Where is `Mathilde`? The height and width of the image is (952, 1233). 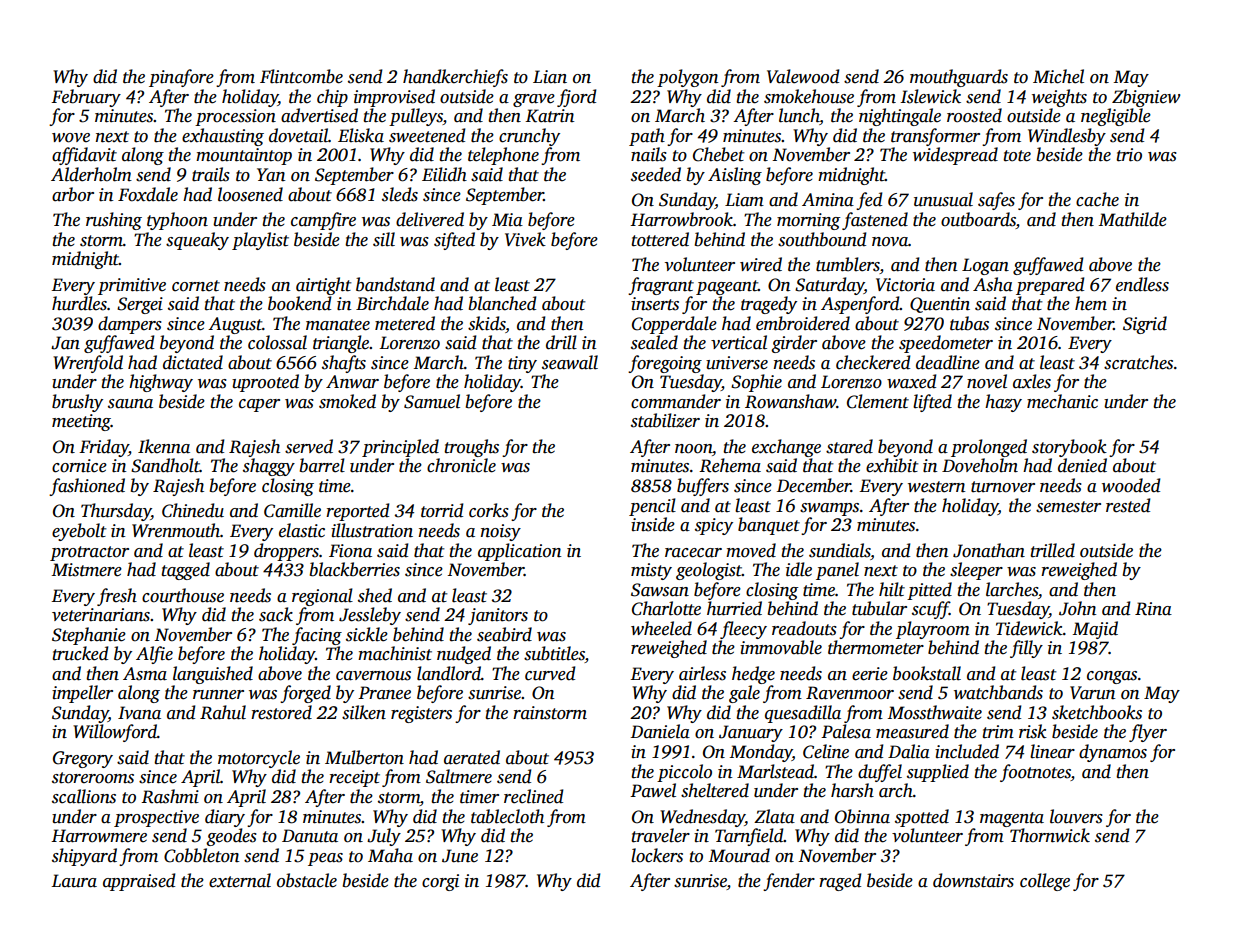 Mathilde is located at coordinates (1133, 219).
